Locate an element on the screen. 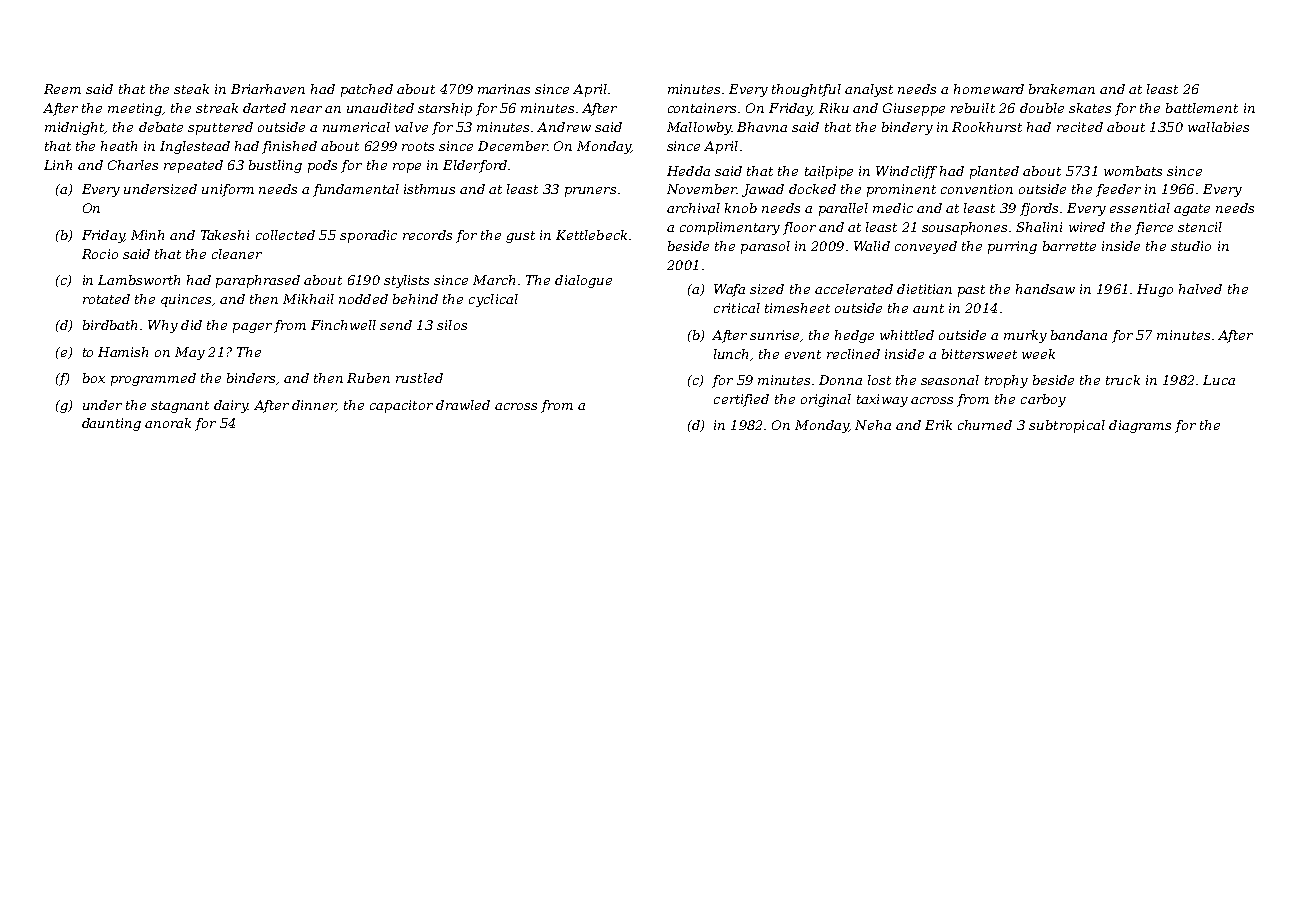 The width and height of the screenshot is (1308, 924). Reem is located at coordinates (62, 89).
